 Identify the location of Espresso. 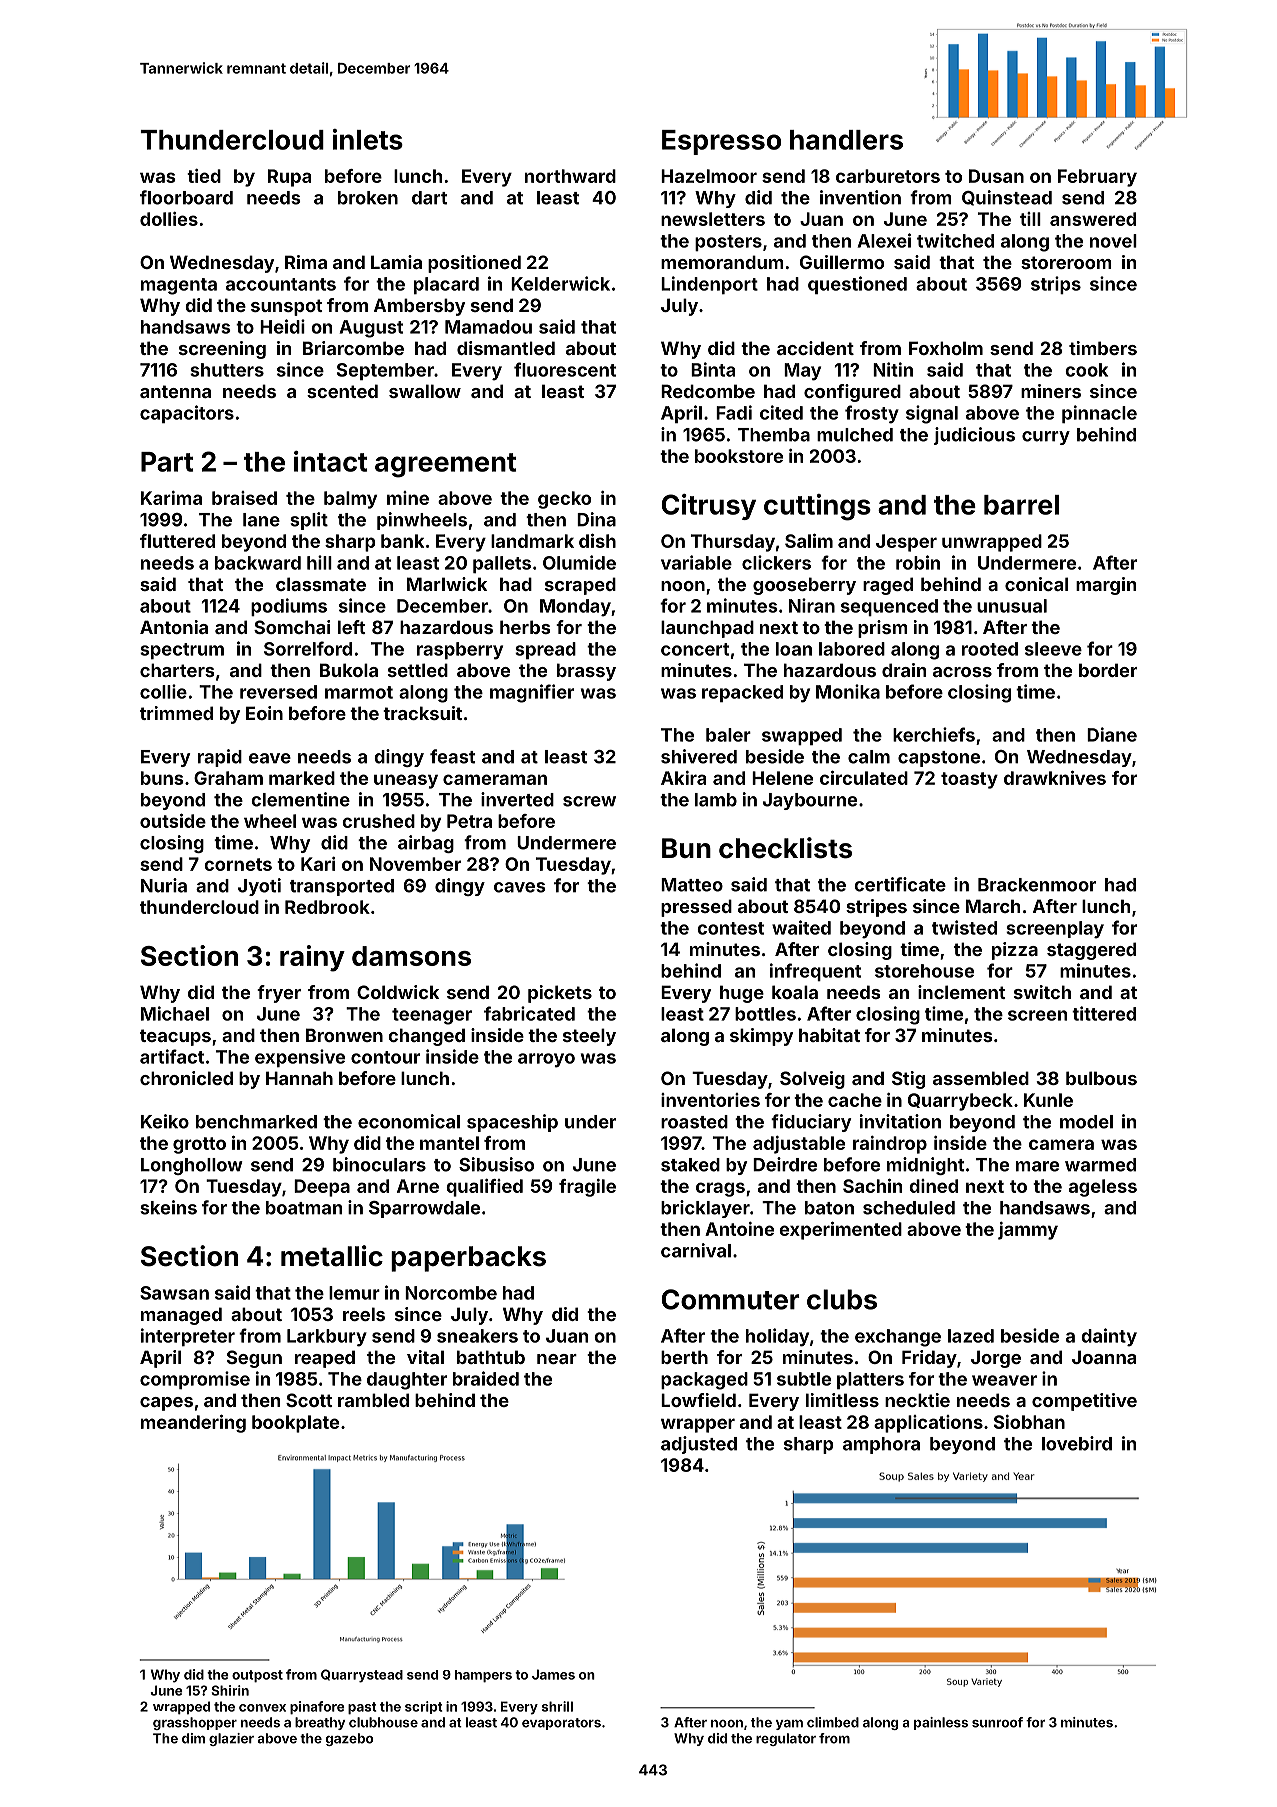
(721, 142).
